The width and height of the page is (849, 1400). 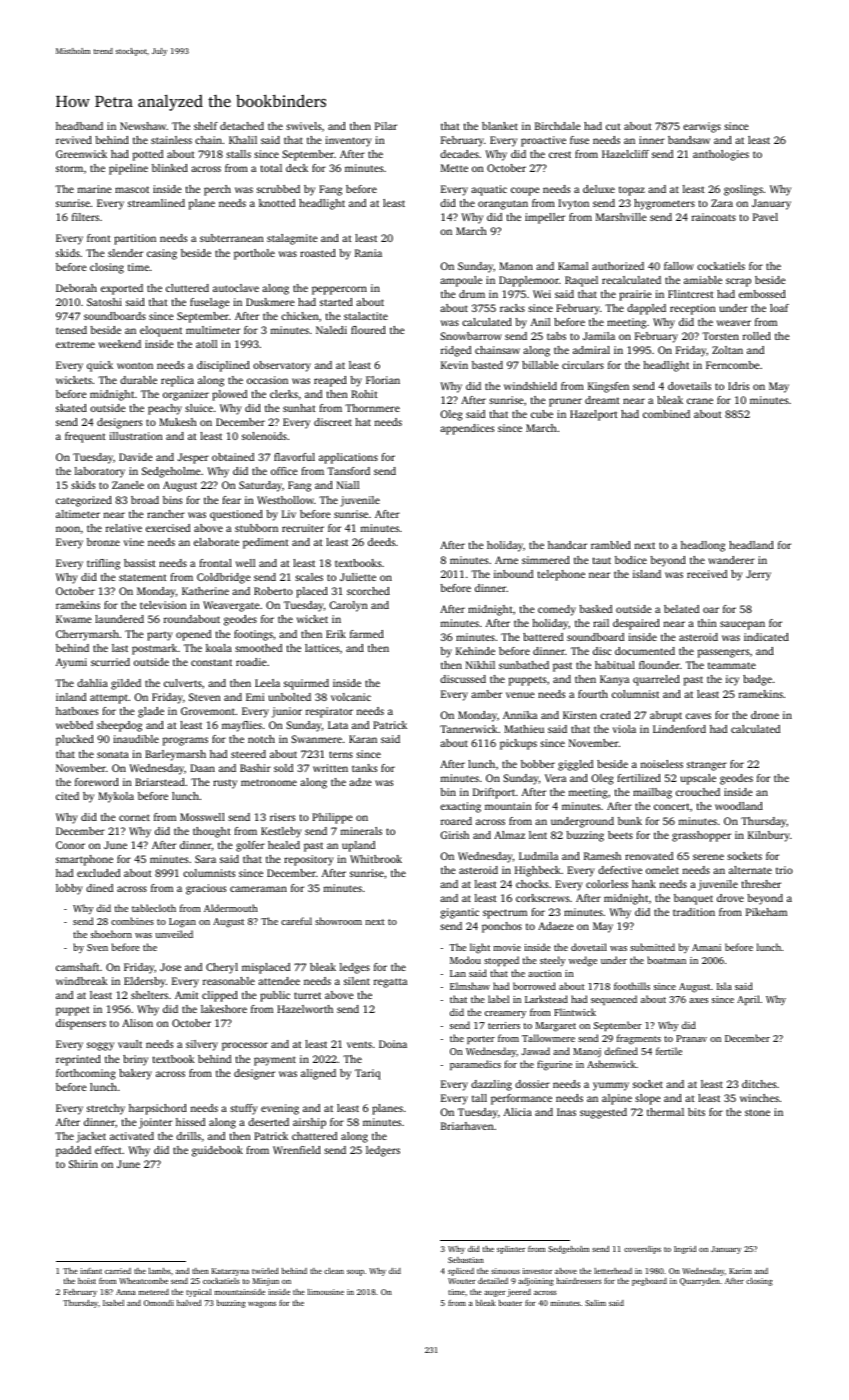 I want to click on Kwame, so click(x=74, y=619).
